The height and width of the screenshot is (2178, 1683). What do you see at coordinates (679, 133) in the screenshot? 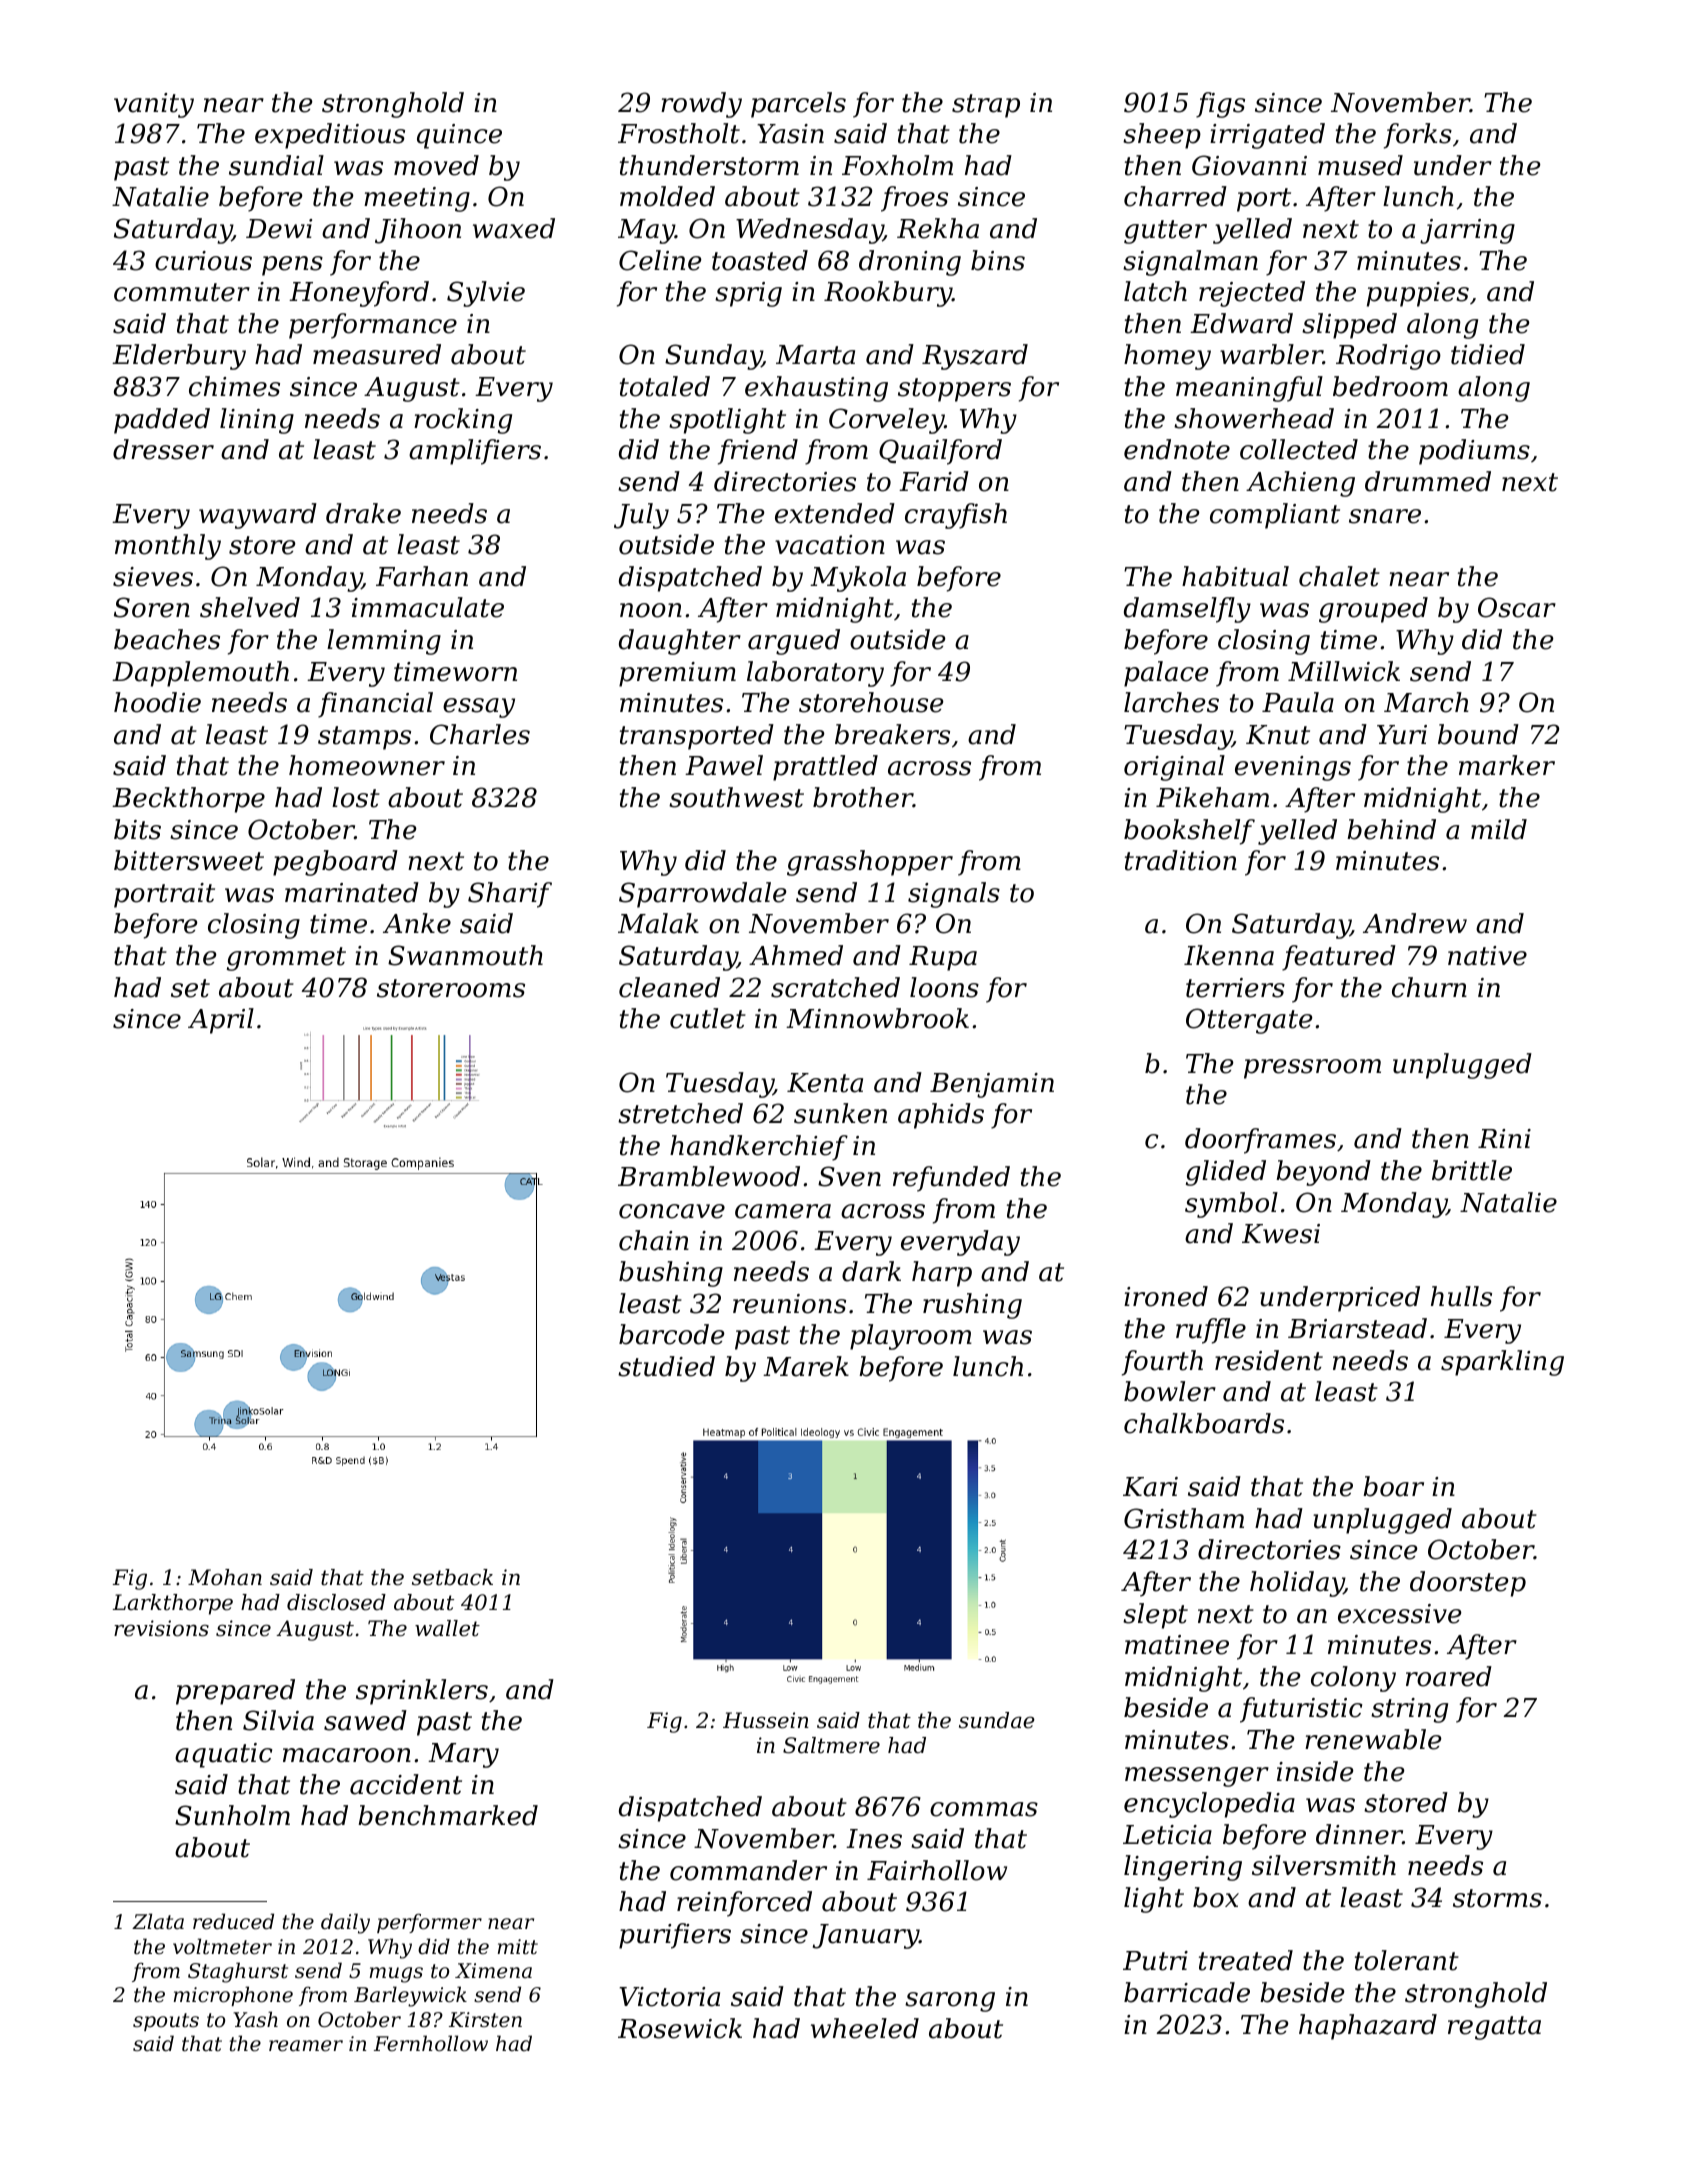
I see `Frostholt` at bounding box center [679, 133].
